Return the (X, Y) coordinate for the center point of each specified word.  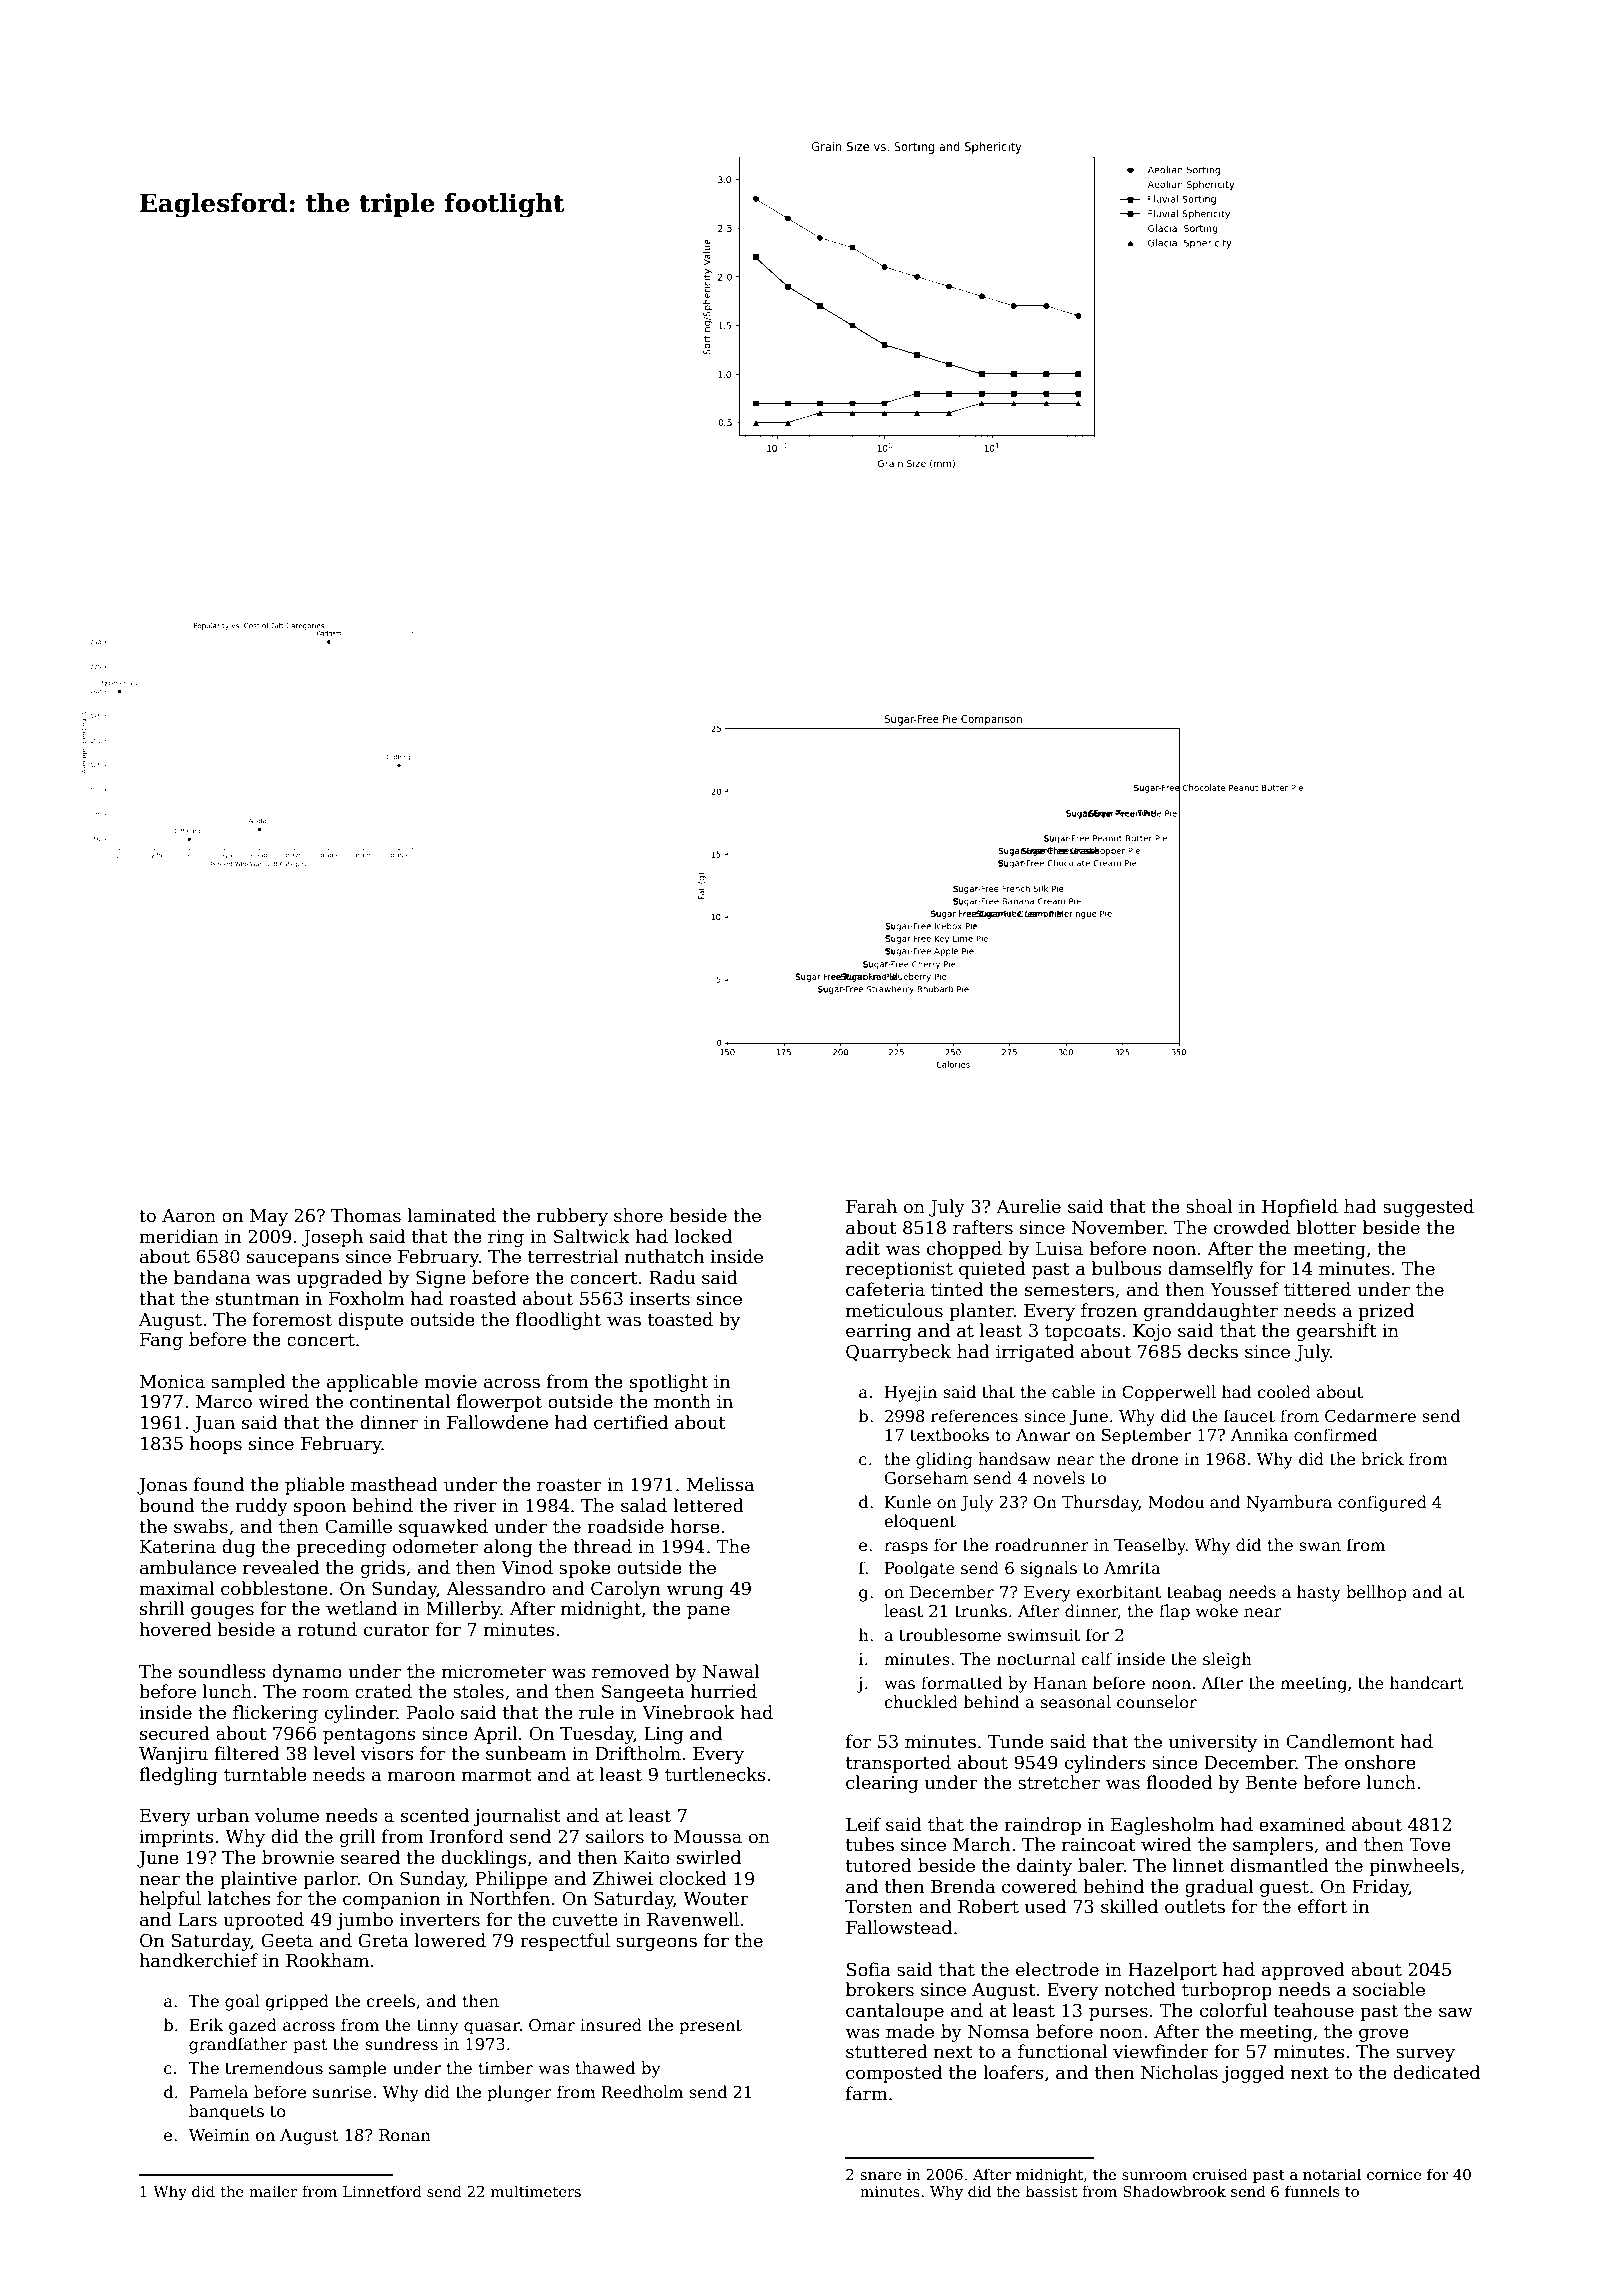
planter (981, 1312)
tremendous (274, 2068)
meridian (179, 1236)
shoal (1209, 1206)
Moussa (708, 1837)
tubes (870, 1844)
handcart (1427, 1683)
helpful (170, 1900)
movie (450, 1382)
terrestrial (573, 1256)
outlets (1195, 1906)
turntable (265, 1774)
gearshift (1337, 1332)
